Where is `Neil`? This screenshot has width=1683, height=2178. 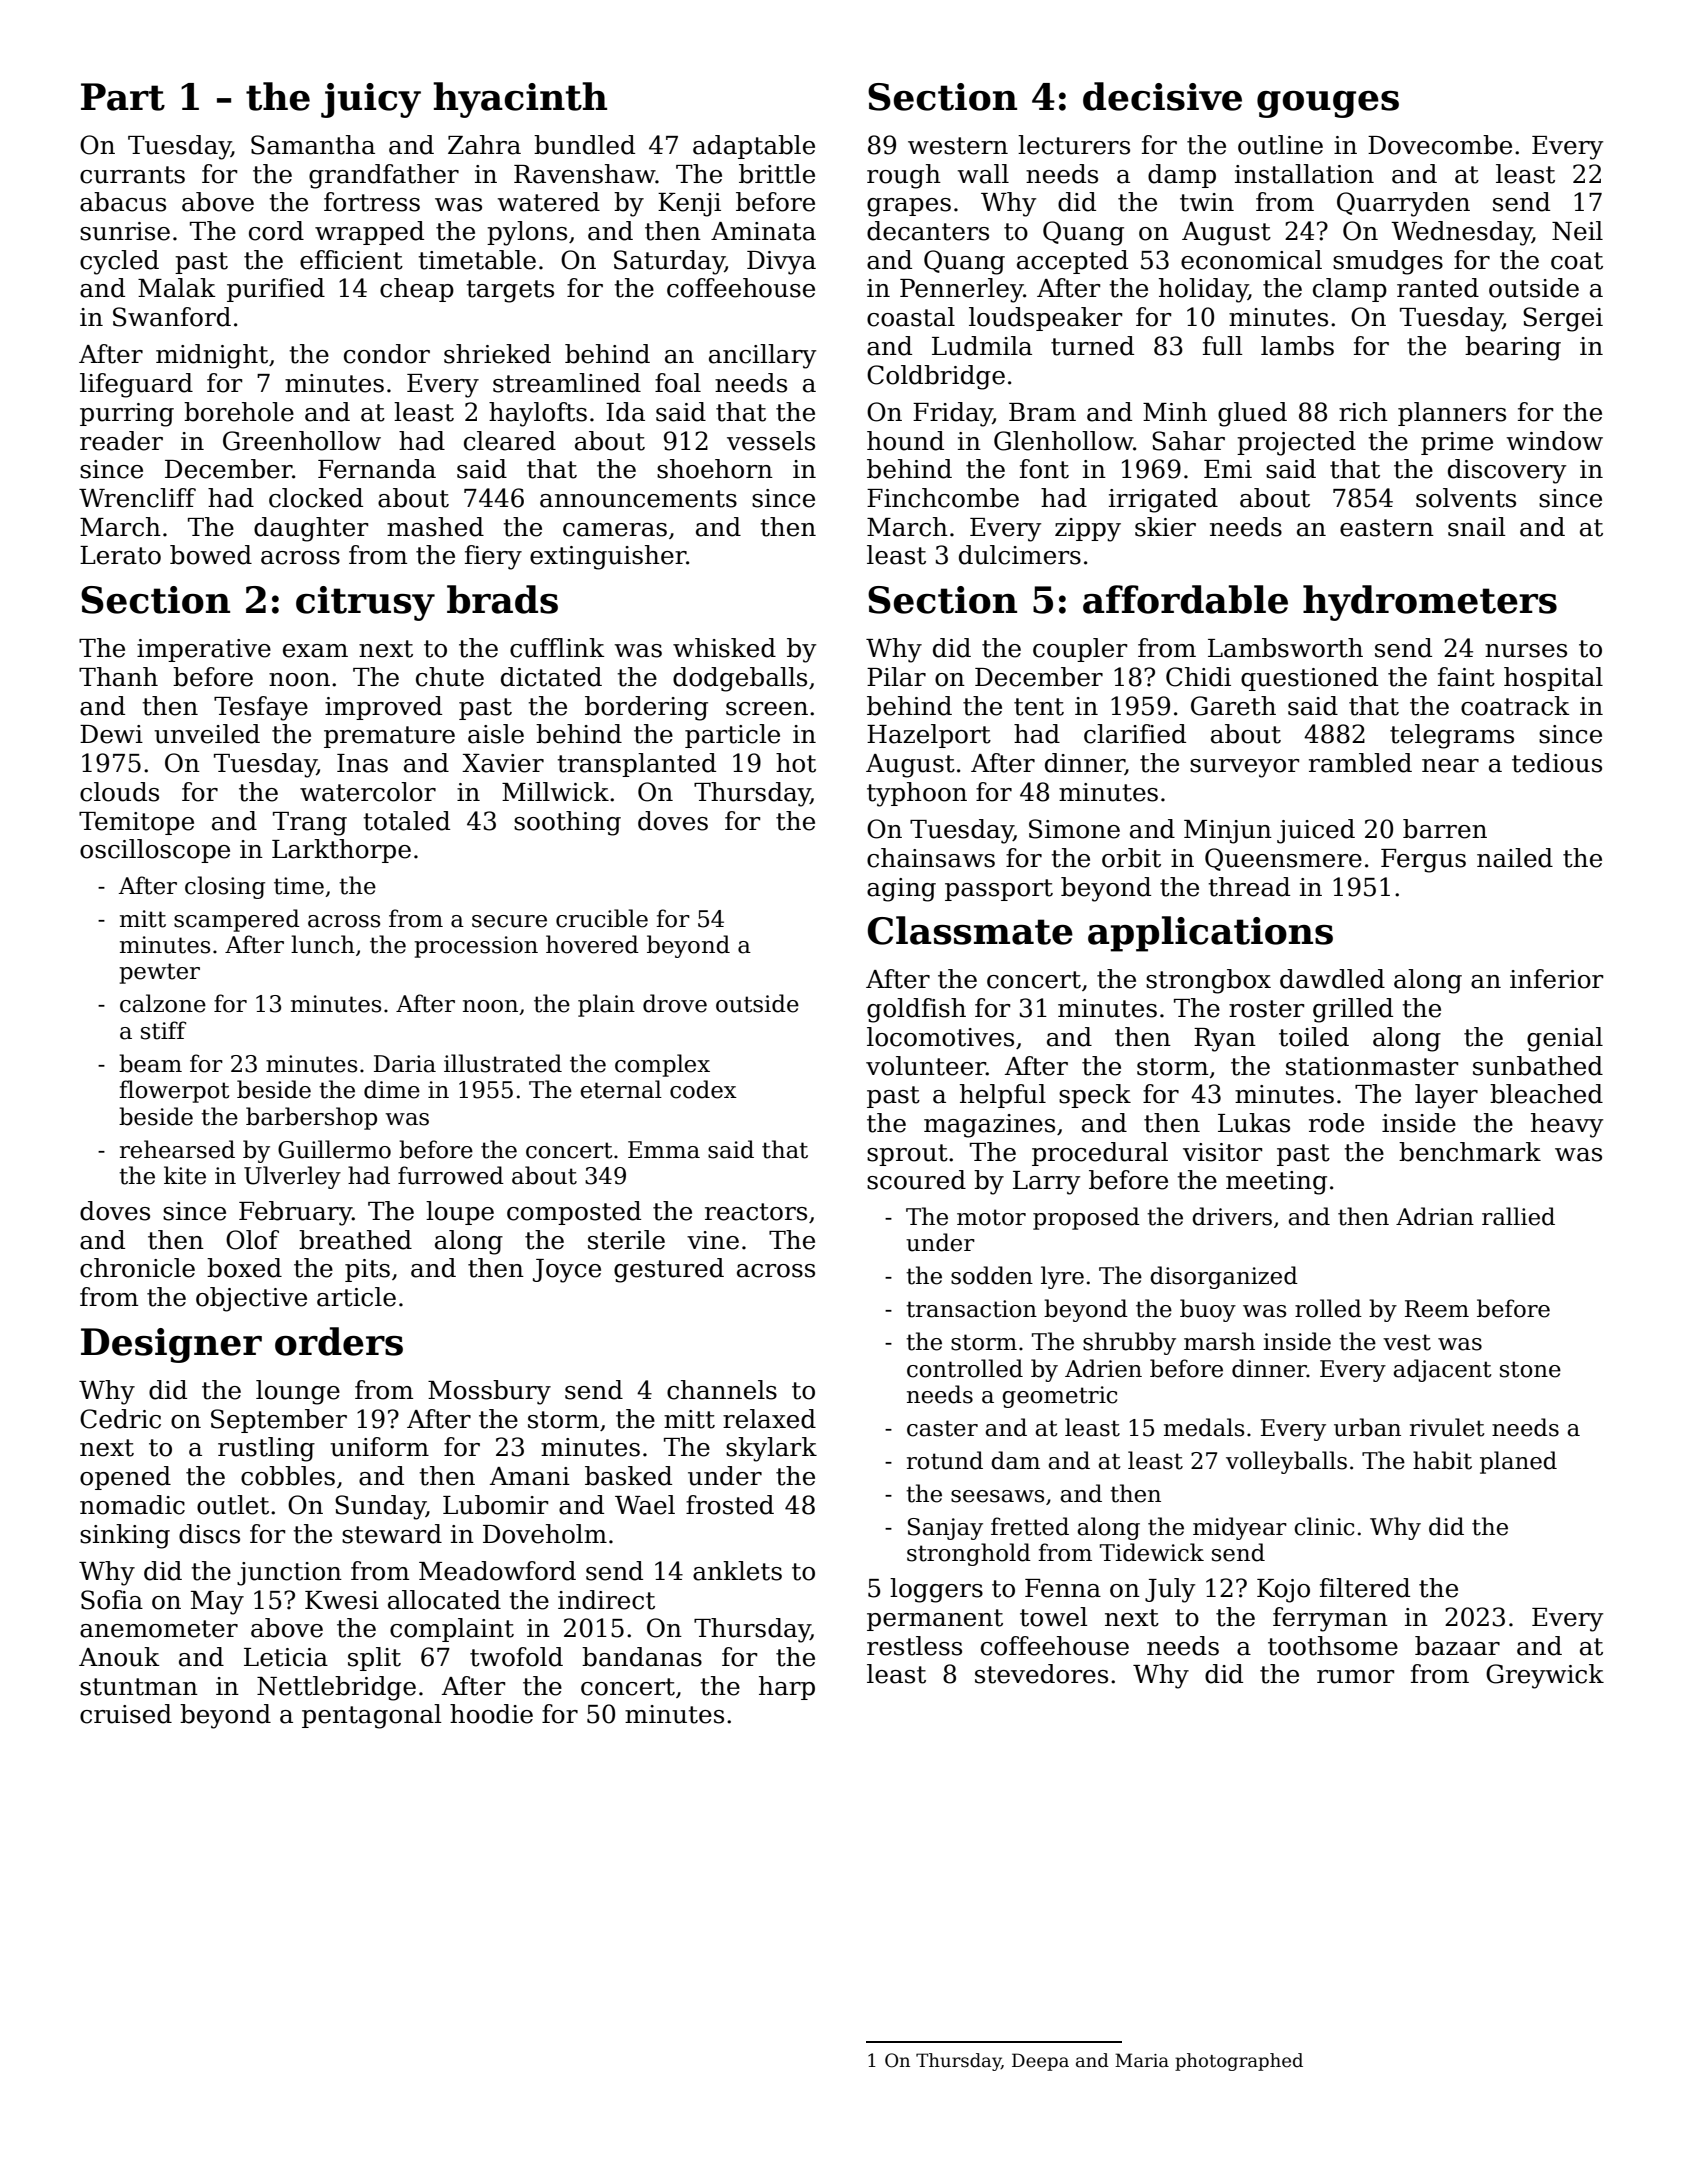 Neil is located at coordinates (1577, 231).
